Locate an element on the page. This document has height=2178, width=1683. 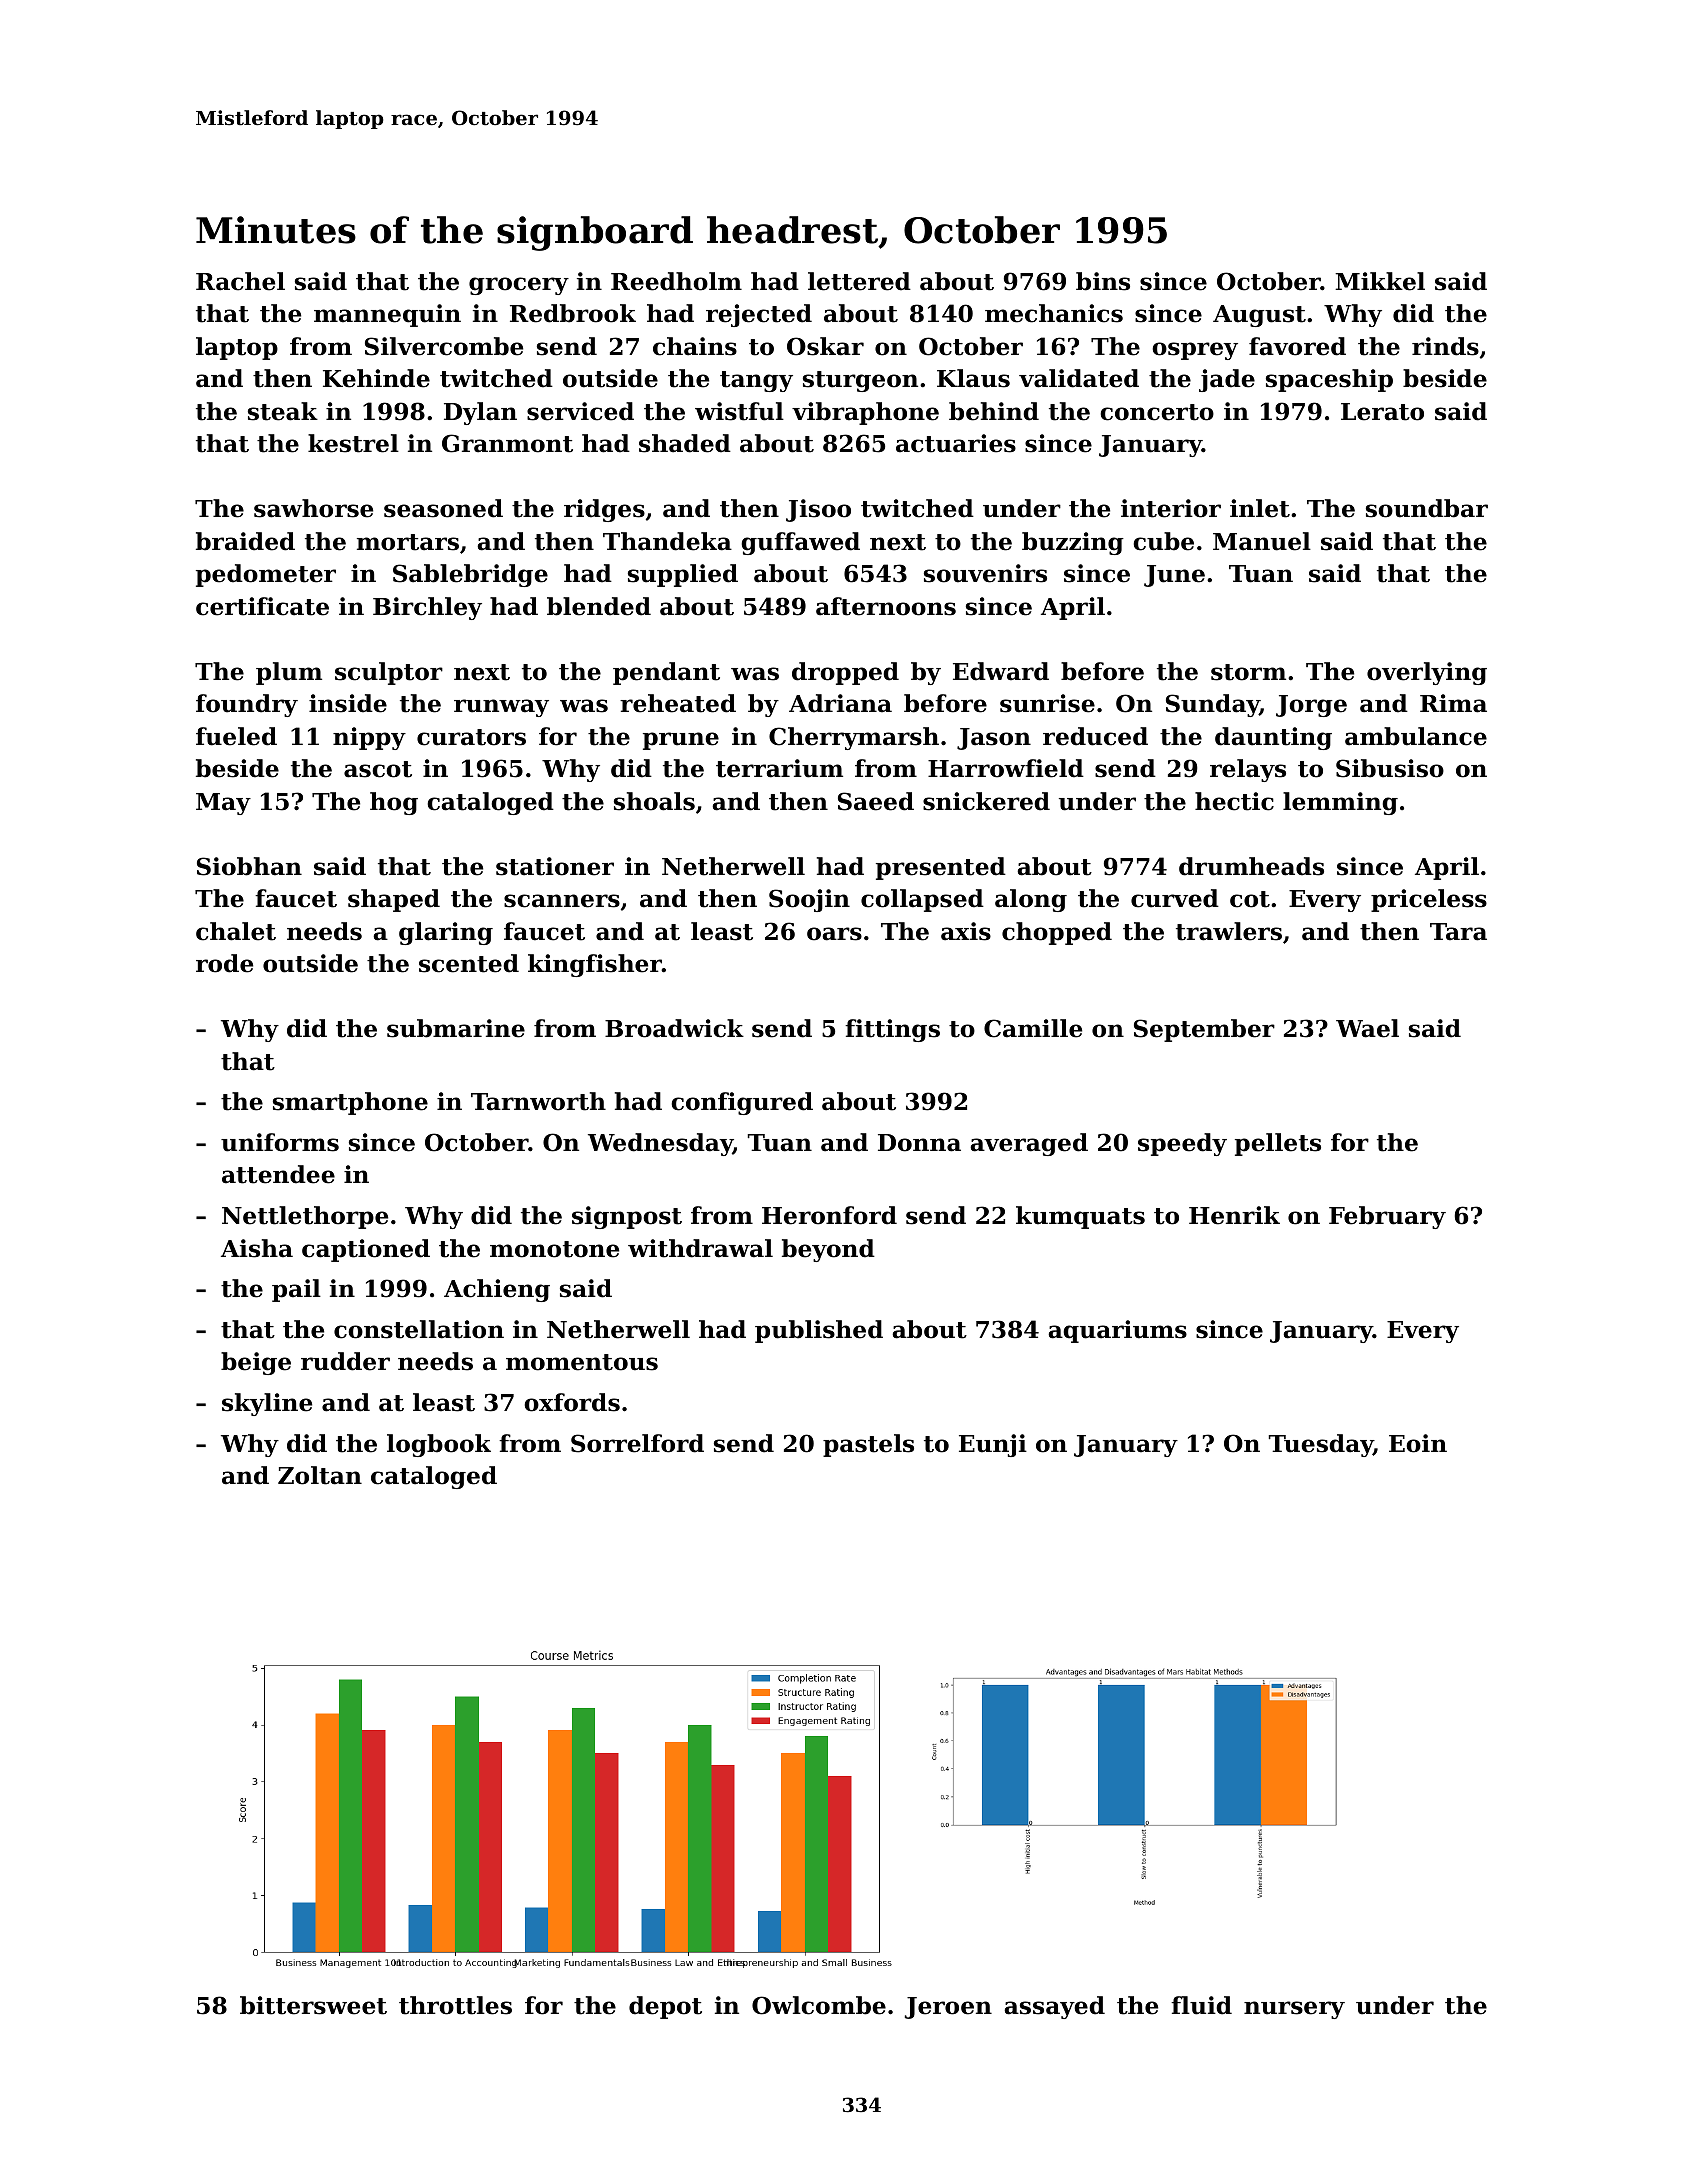
aquariums is located at coordinates (1117, 1331).
